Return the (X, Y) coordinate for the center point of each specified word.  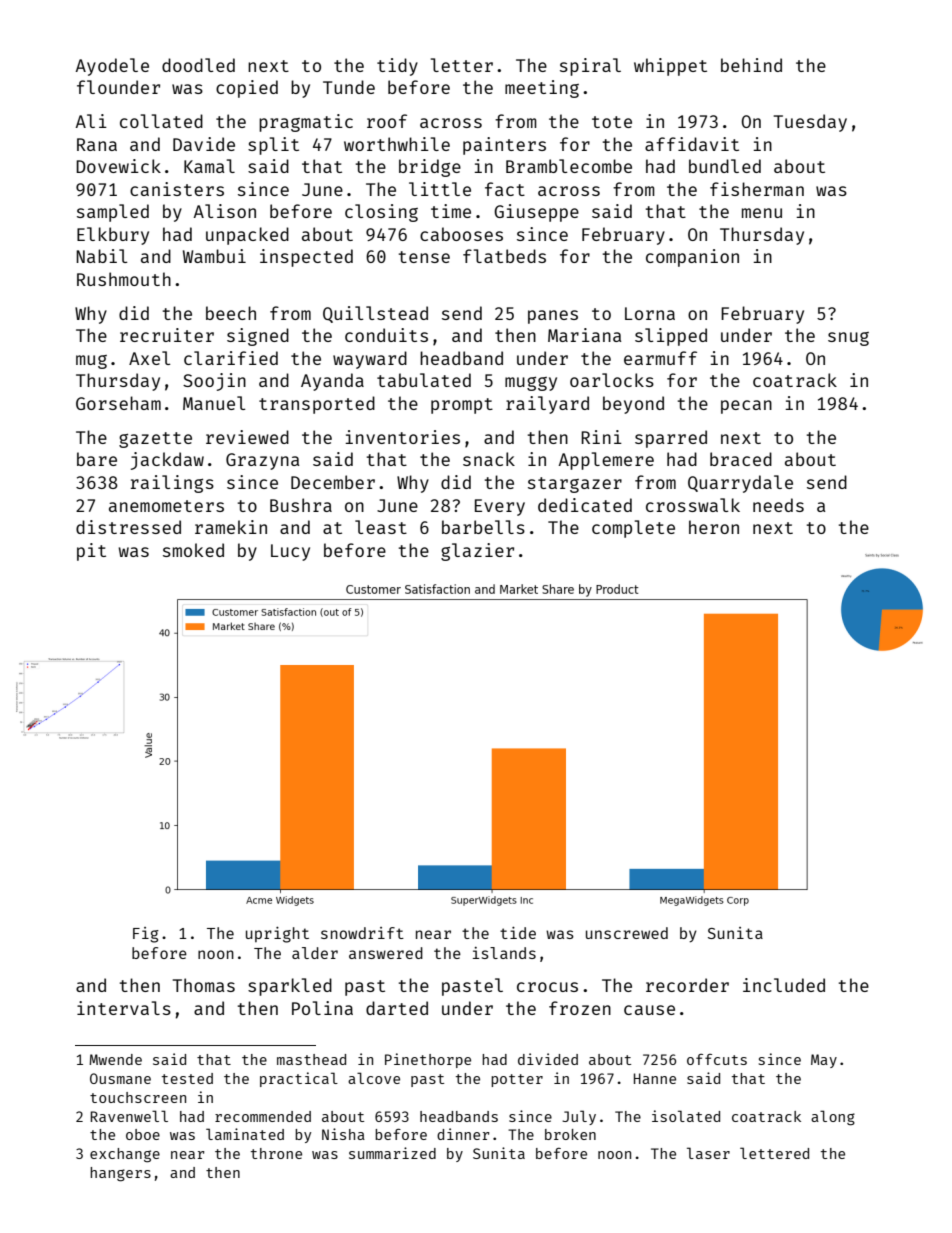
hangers (120, 1174)
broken (570, 1134)
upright (277, 935)
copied (247, 89)
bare (97, 459)
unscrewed (627, 933)
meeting (542, 89)
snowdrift (362, 933)
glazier (477, 552)
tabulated (424, 380)
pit (91, 552)
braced (741, 459)
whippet (670, 67)
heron (714, 527)
